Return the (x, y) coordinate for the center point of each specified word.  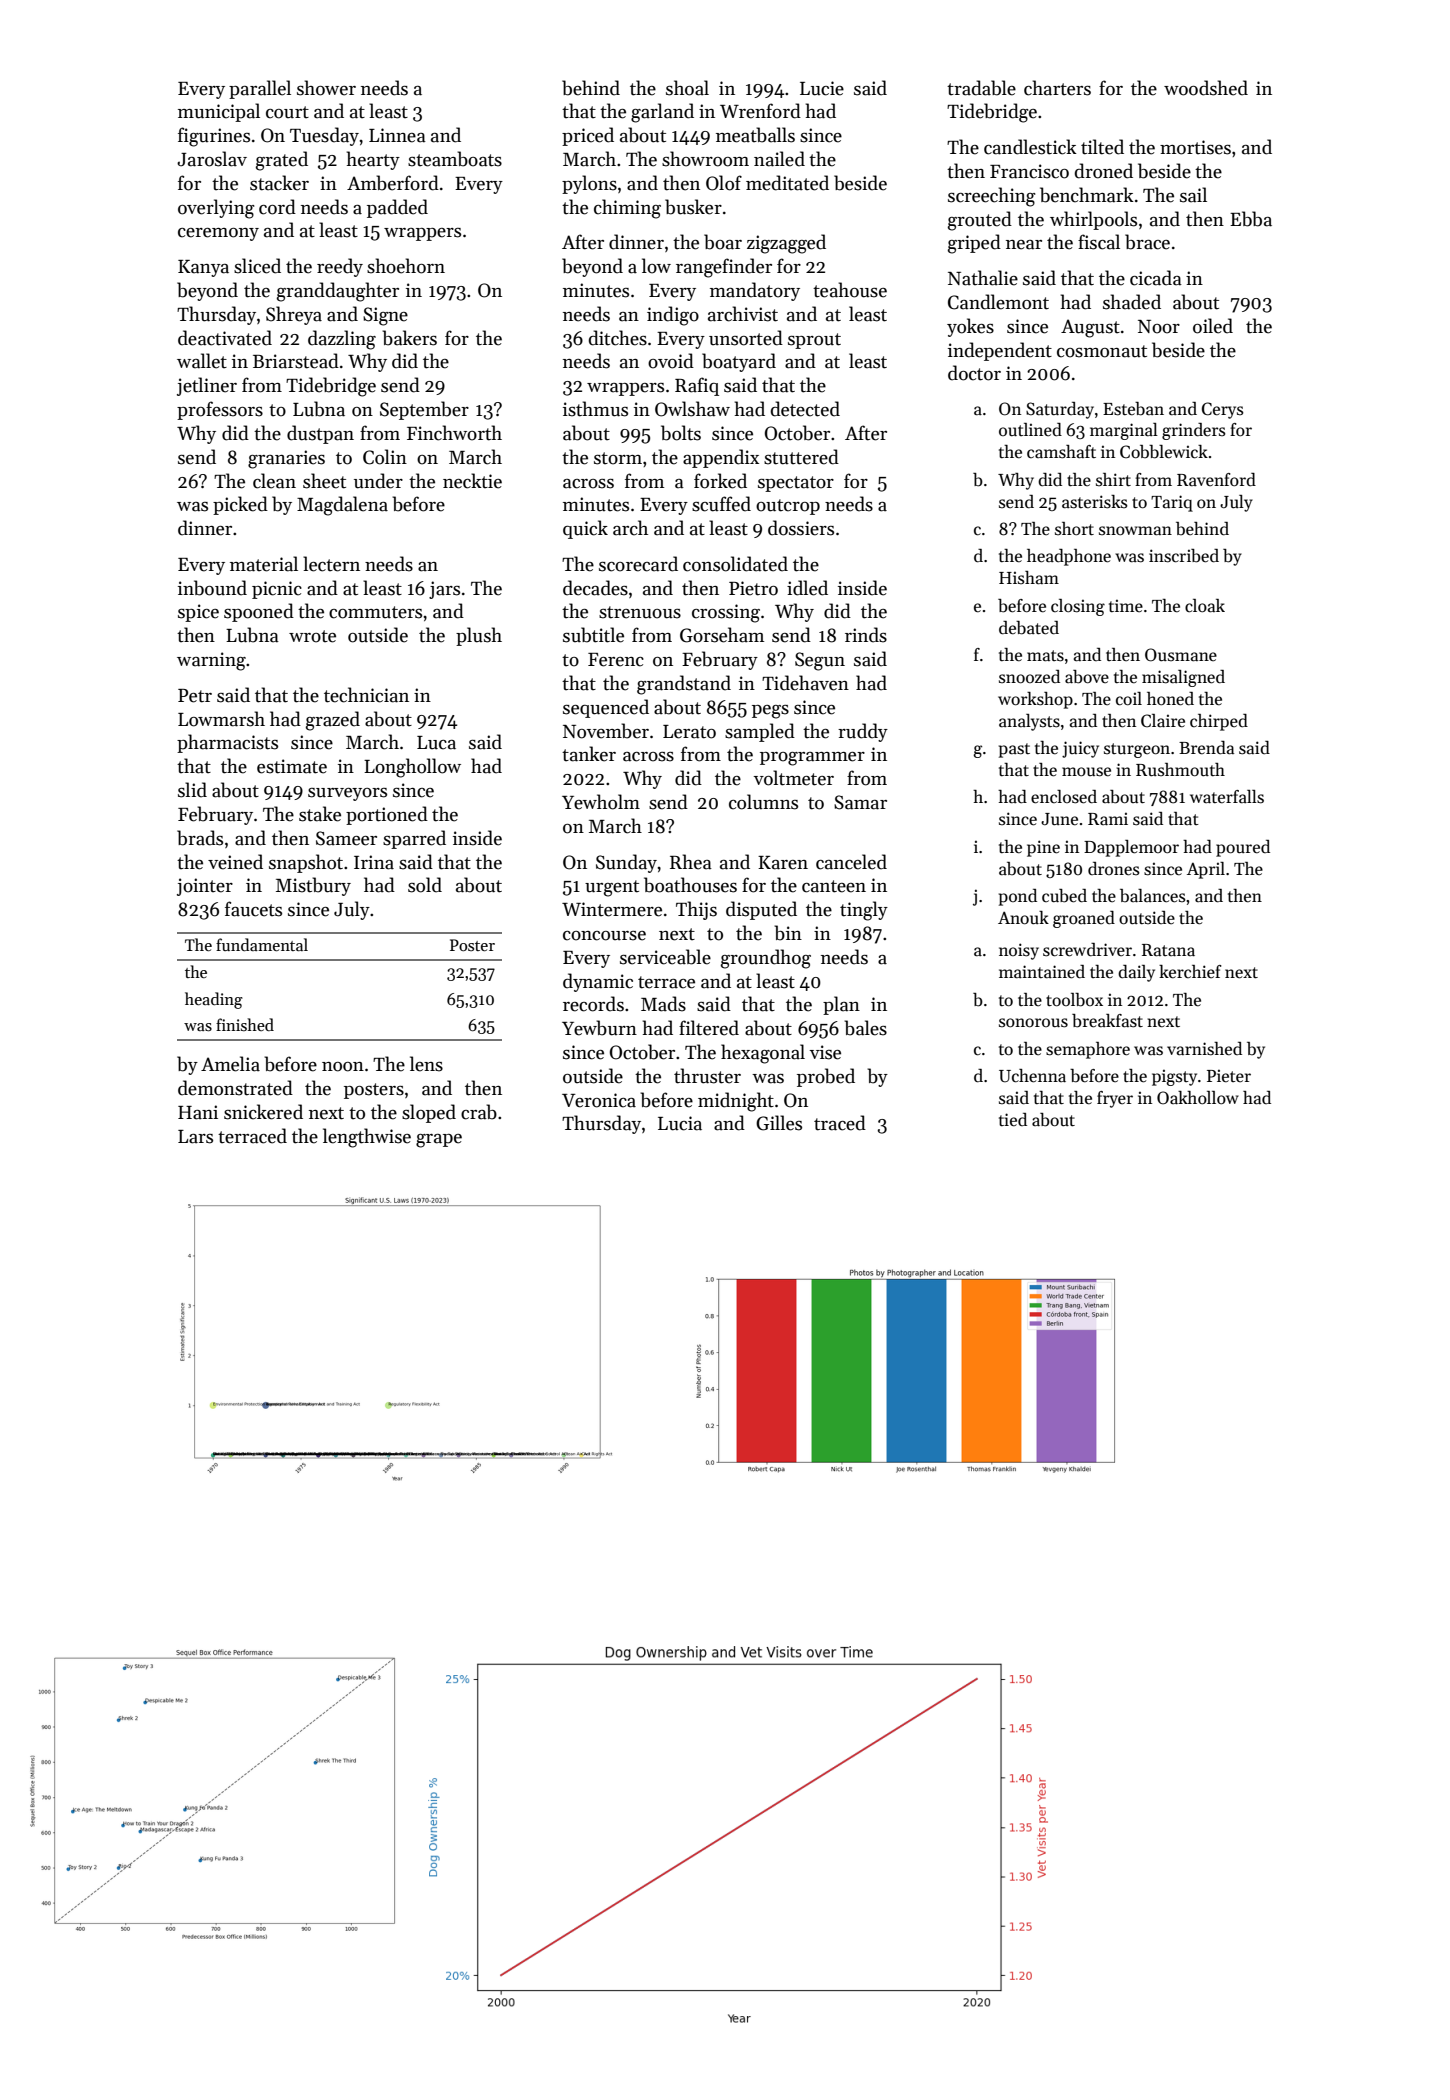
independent (1000, 351)
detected (805, 409)
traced (840, 1123)
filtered (709, 1028)
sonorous (1033, 1023)
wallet (202, 361)
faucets (253, 909)
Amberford (393, 183)
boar (723, 242)
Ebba (1251, 219)
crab (479, 1112)
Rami (1108, 818)
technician (366, 695)
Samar (860, 802)
